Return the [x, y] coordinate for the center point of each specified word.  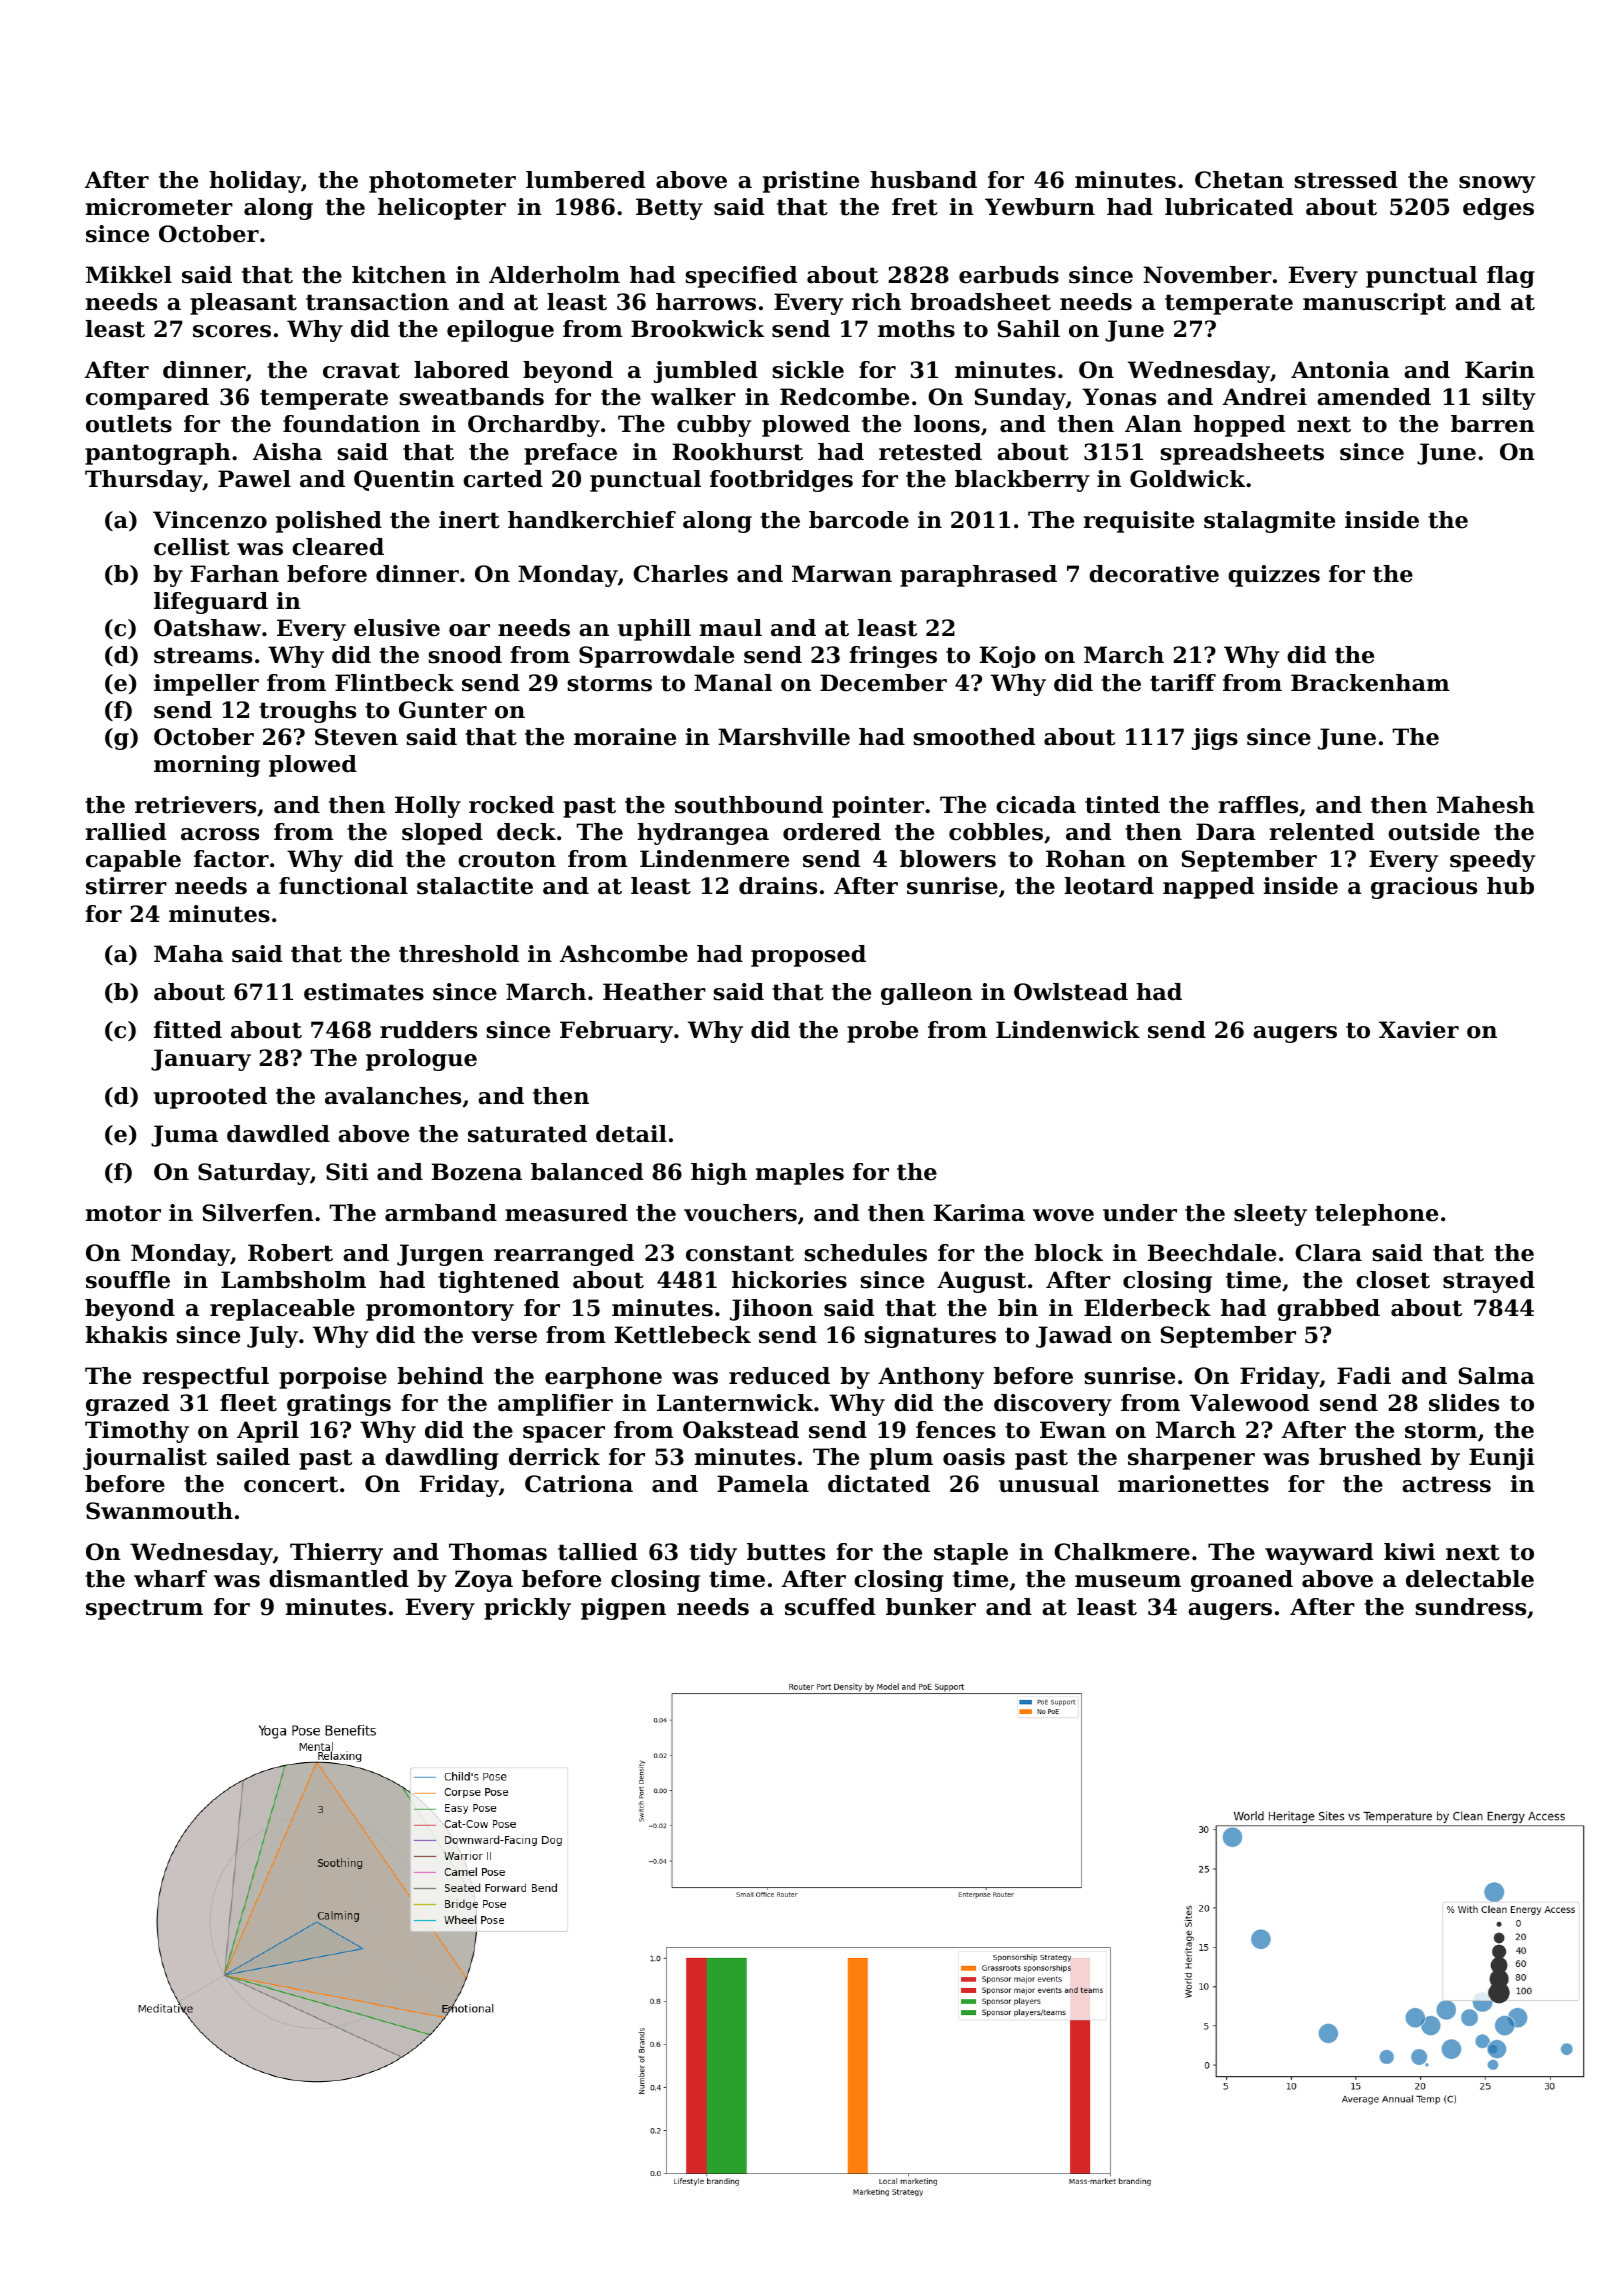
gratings [339, 1405]
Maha [188, 954]
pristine [811, 182]
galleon [927, 994]
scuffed [830, 1607]
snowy [1497, 184]
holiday [255, 182]
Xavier [1419, 1030]
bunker [931, 1607]
